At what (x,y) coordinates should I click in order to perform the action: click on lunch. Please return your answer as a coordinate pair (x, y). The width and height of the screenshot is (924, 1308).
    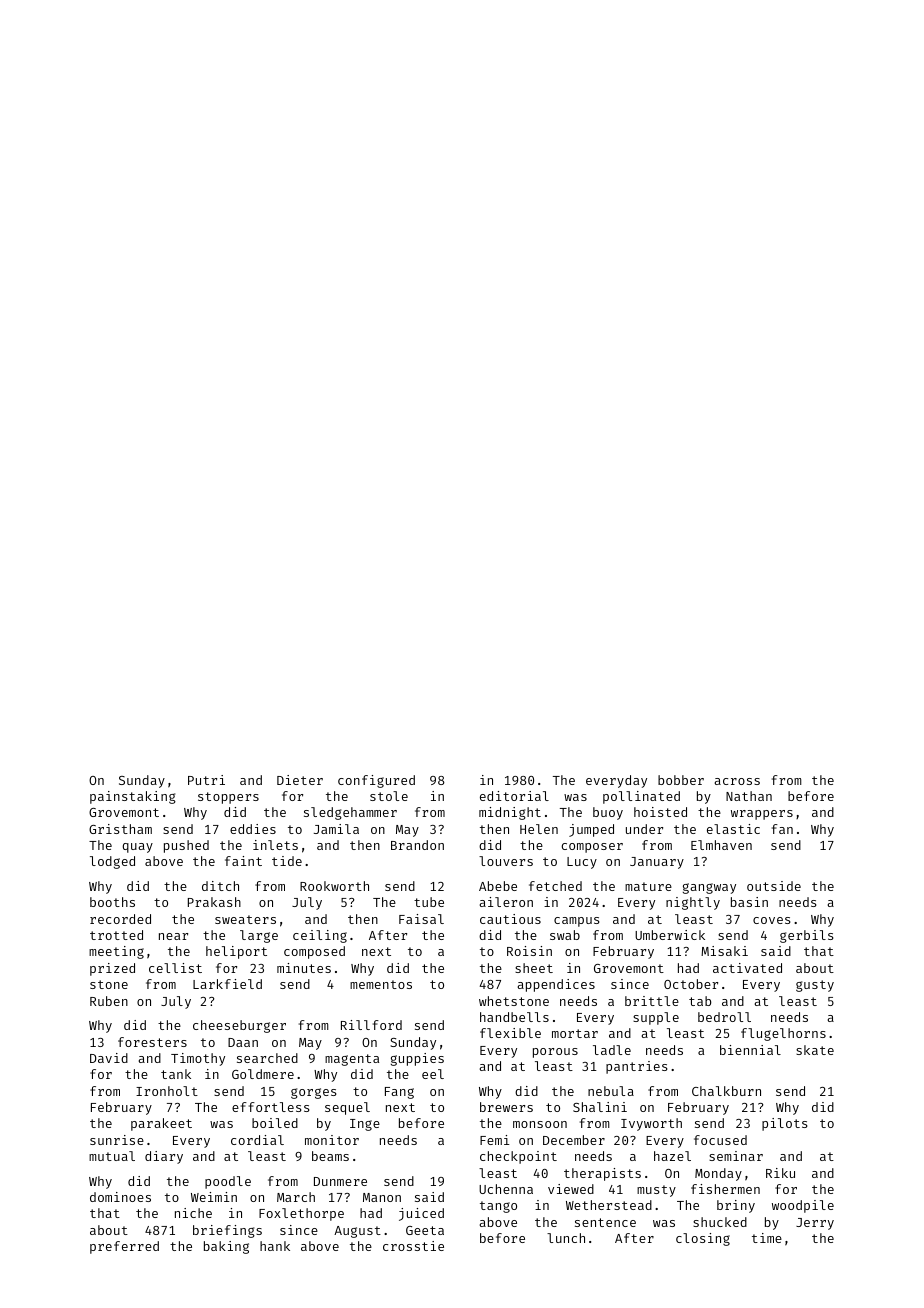
    Looking at the image, I should click on (566, 1238).
